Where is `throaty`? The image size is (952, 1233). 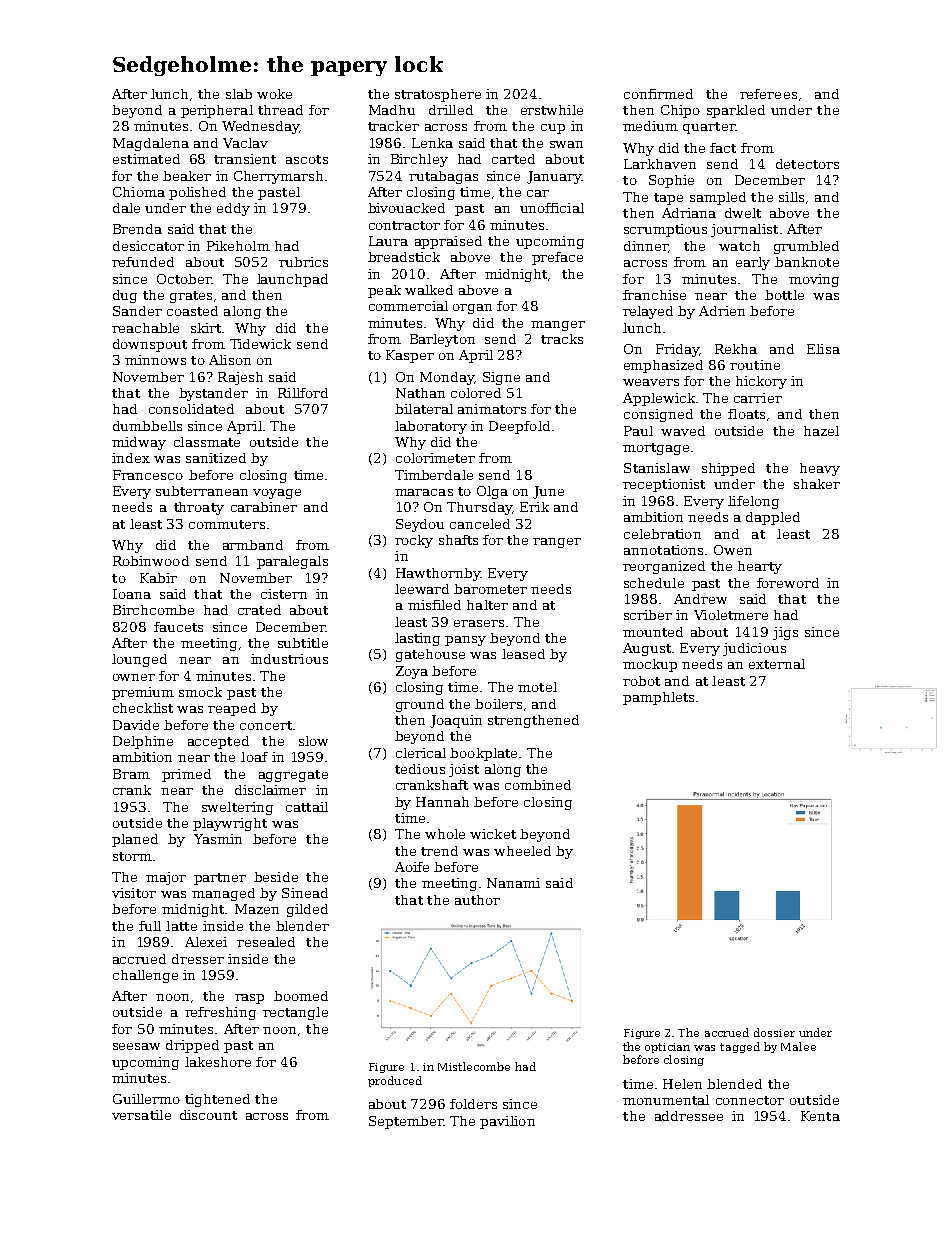
throaty is located at coordinates (199, 508).
